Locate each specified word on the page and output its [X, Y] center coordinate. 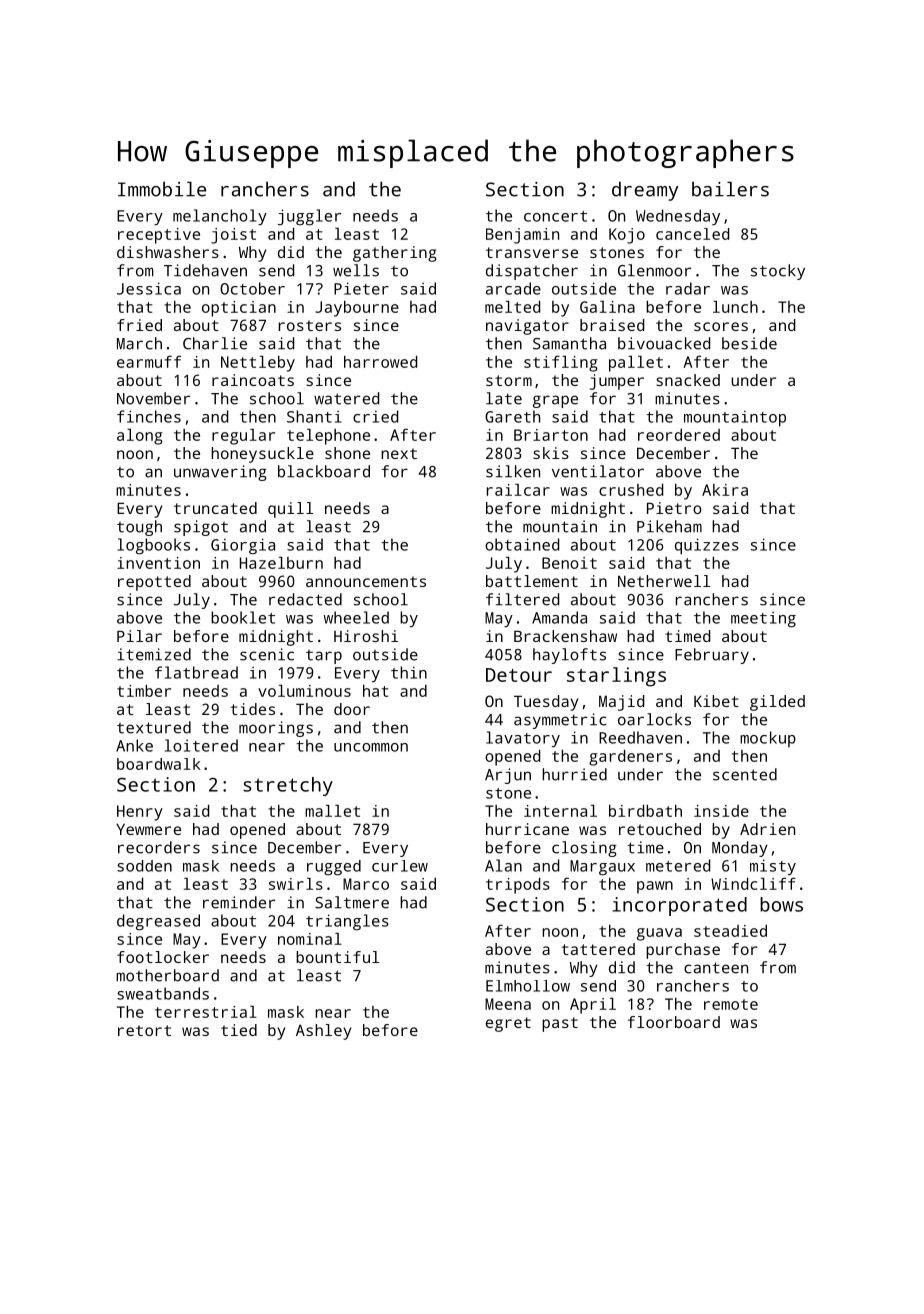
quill [290, 510]
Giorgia [243, 546]
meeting [763, 619]
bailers [730, 189]
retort [144, 1030]
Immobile [162, 189]
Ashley [323, 1032]
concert [555, 216]
